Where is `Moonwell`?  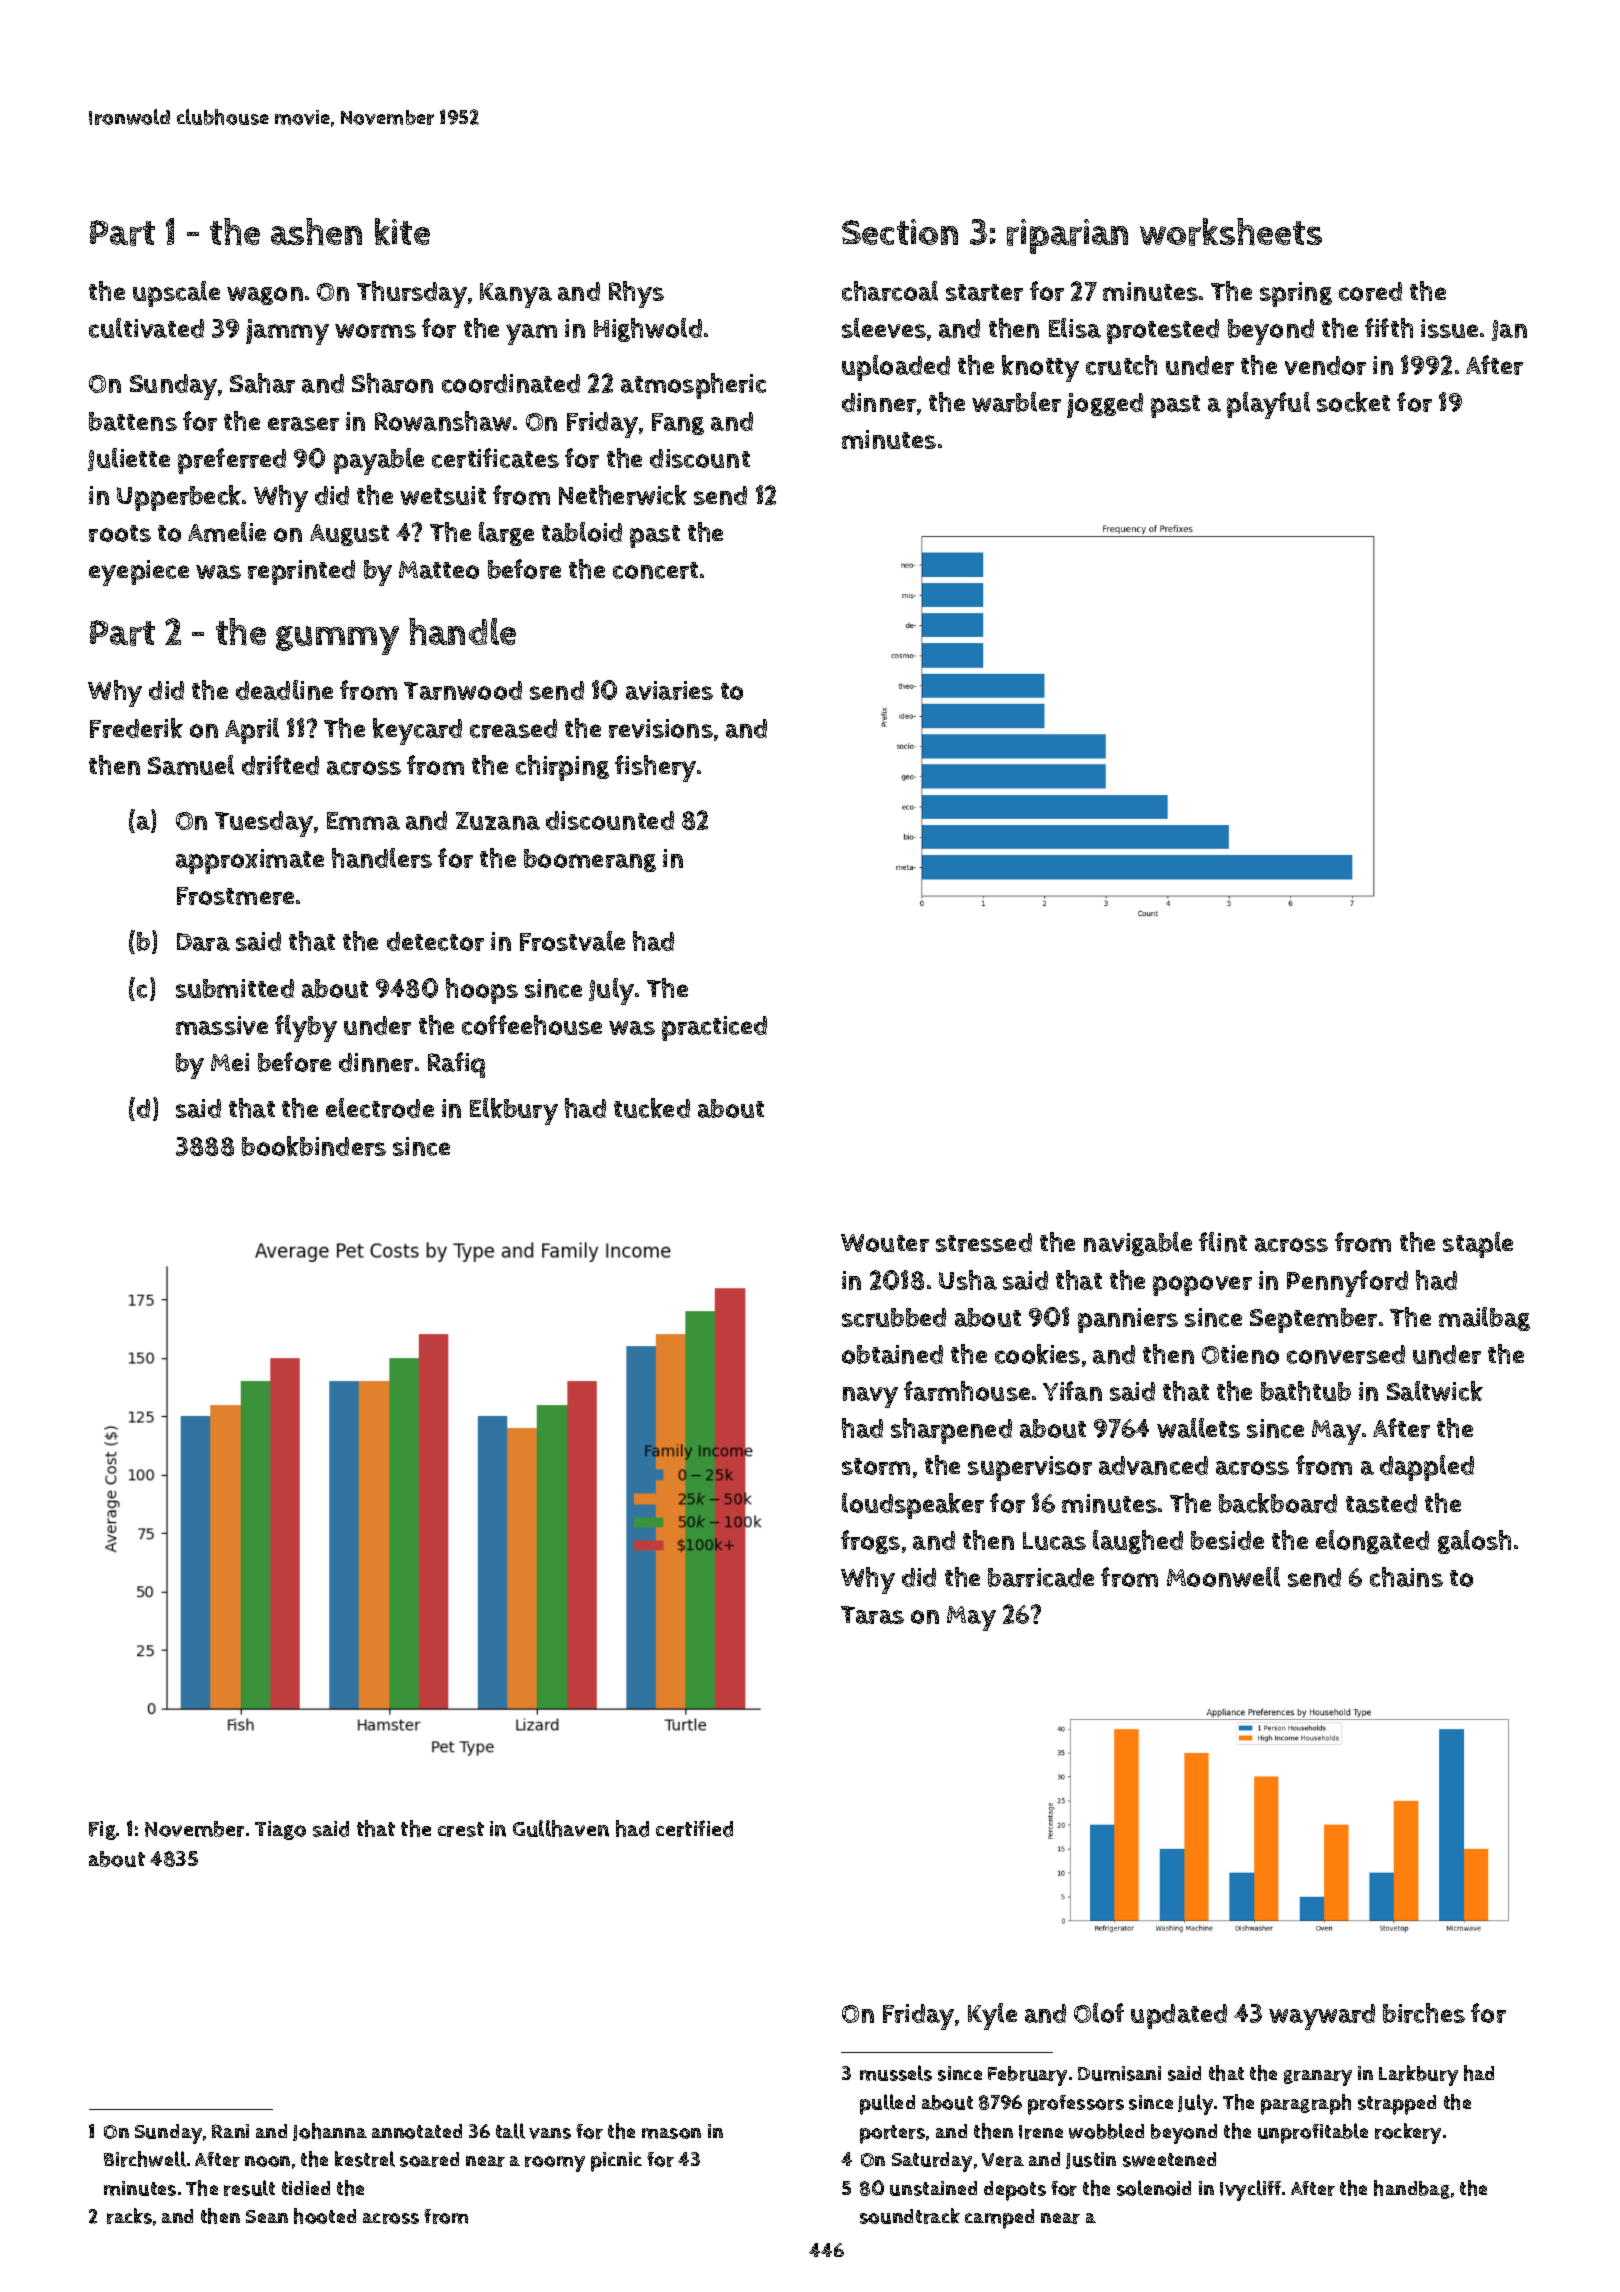 Moonwell is located at coordinates (1223, 1577).
